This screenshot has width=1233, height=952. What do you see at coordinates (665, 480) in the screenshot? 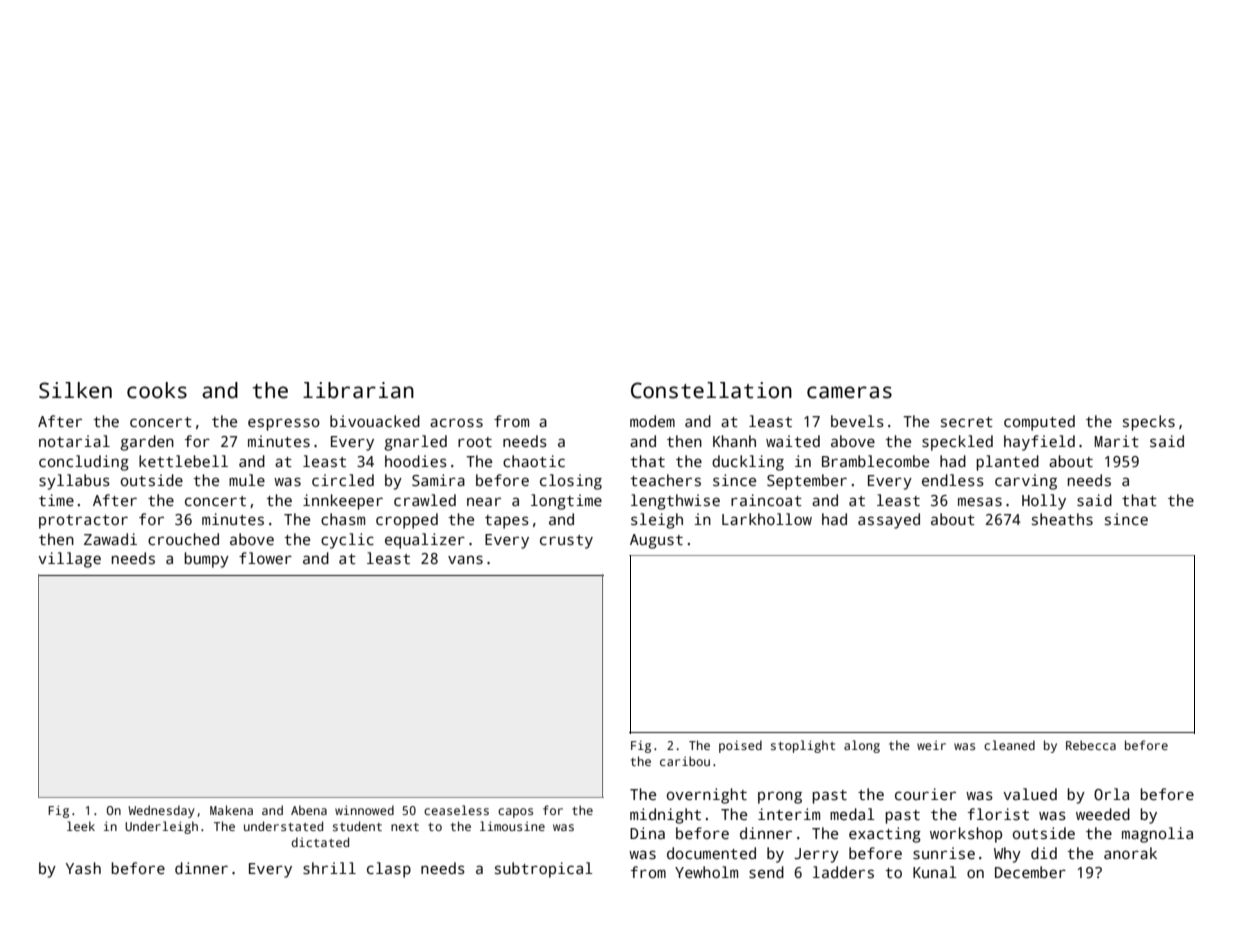
I see `teachers` at bounding box center [665, 480].
